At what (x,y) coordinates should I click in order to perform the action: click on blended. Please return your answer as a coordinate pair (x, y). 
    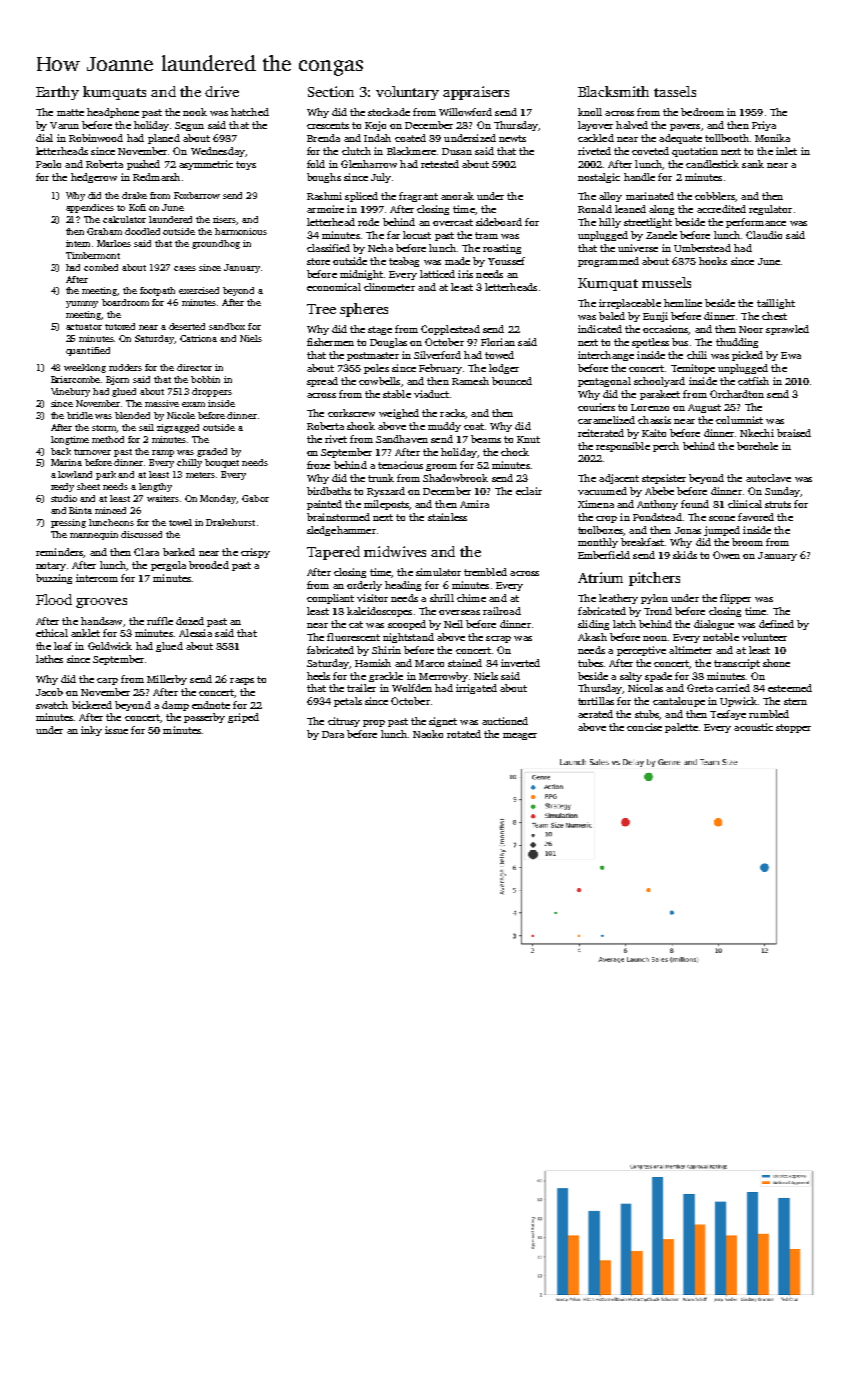
    Looking at the image, I should click on (132, 415).
